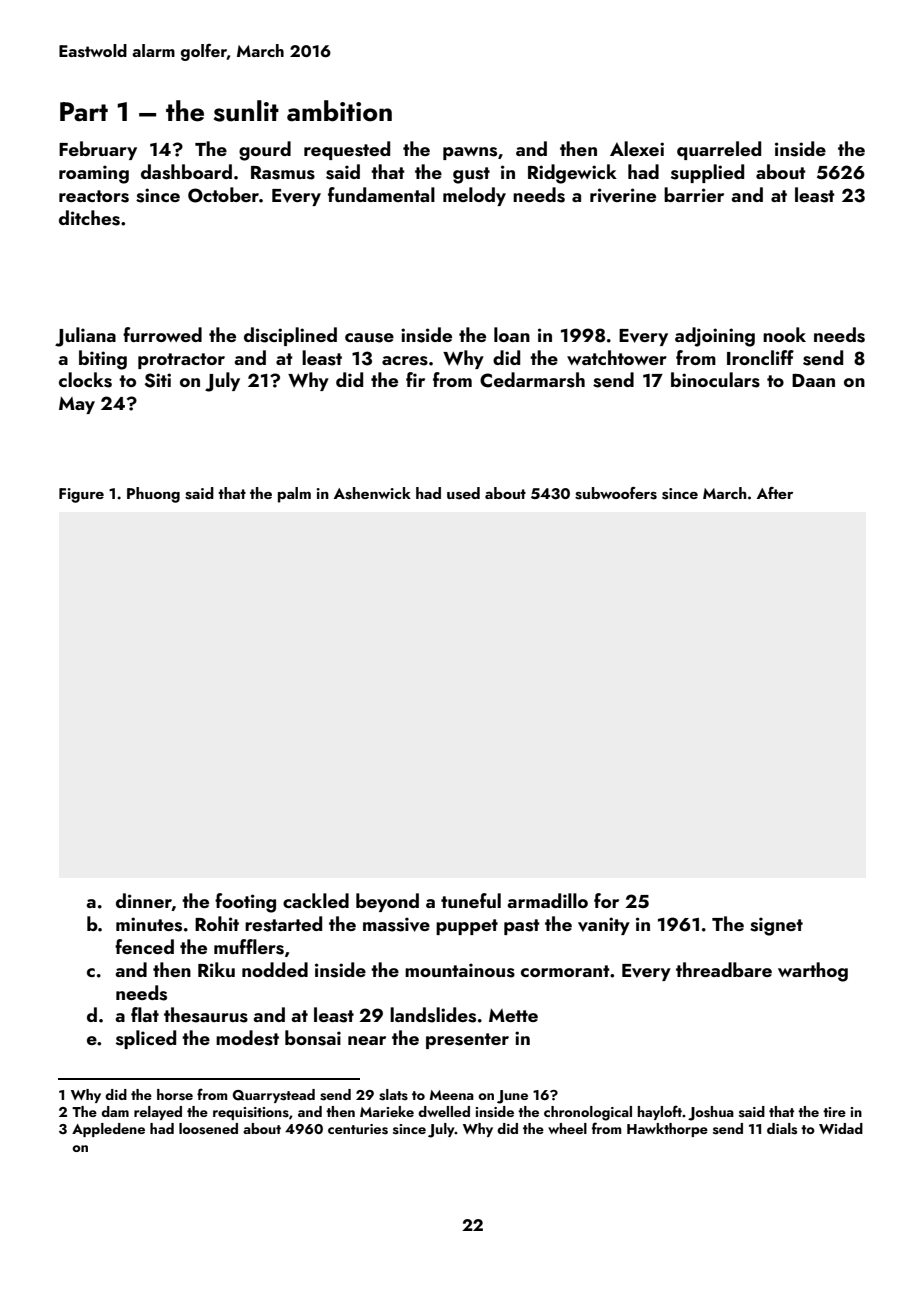 The height and width of the image is (1311, 924). Describe the element at coordinates (358, 1129) in the image. I see `centuries` at that location.
